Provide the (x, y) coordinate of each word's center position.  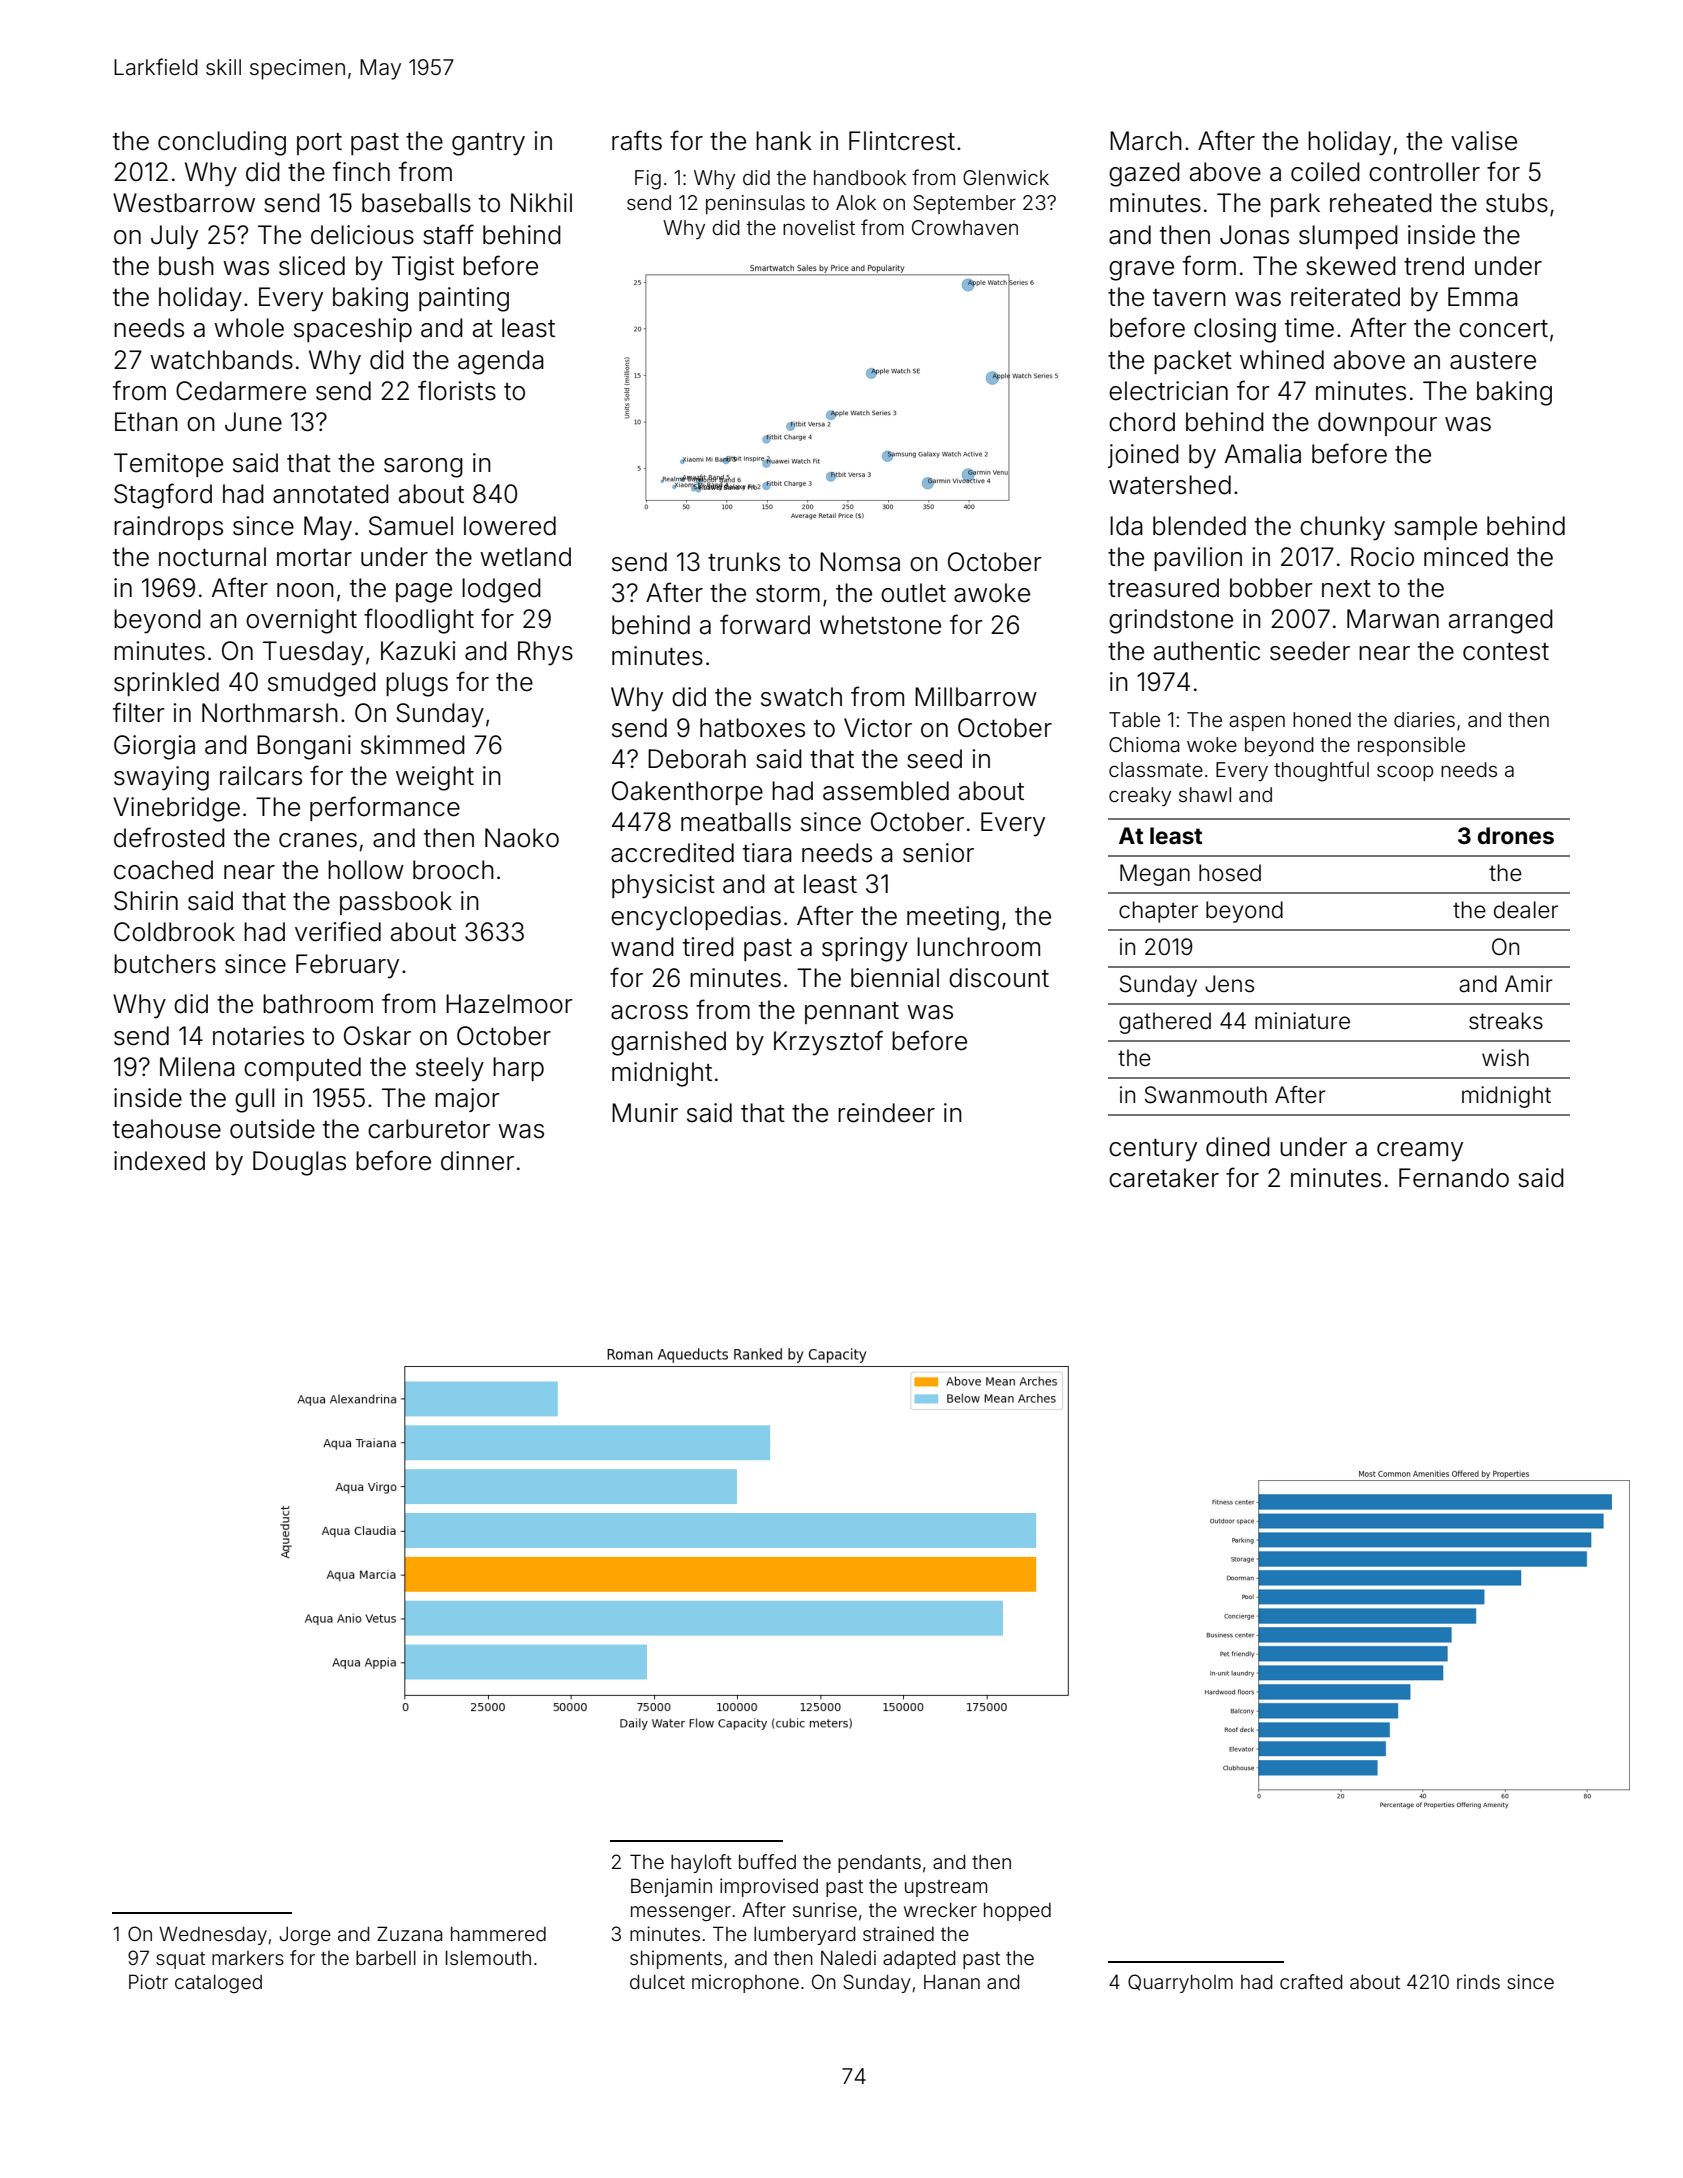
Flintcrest (902, 141)
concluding (222, 143)
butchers (165, 964)
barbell (386, 1958)
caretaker (1164, 1178)
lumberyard (804, 1936)
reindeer (886, 1113)
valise (1484, 141)
